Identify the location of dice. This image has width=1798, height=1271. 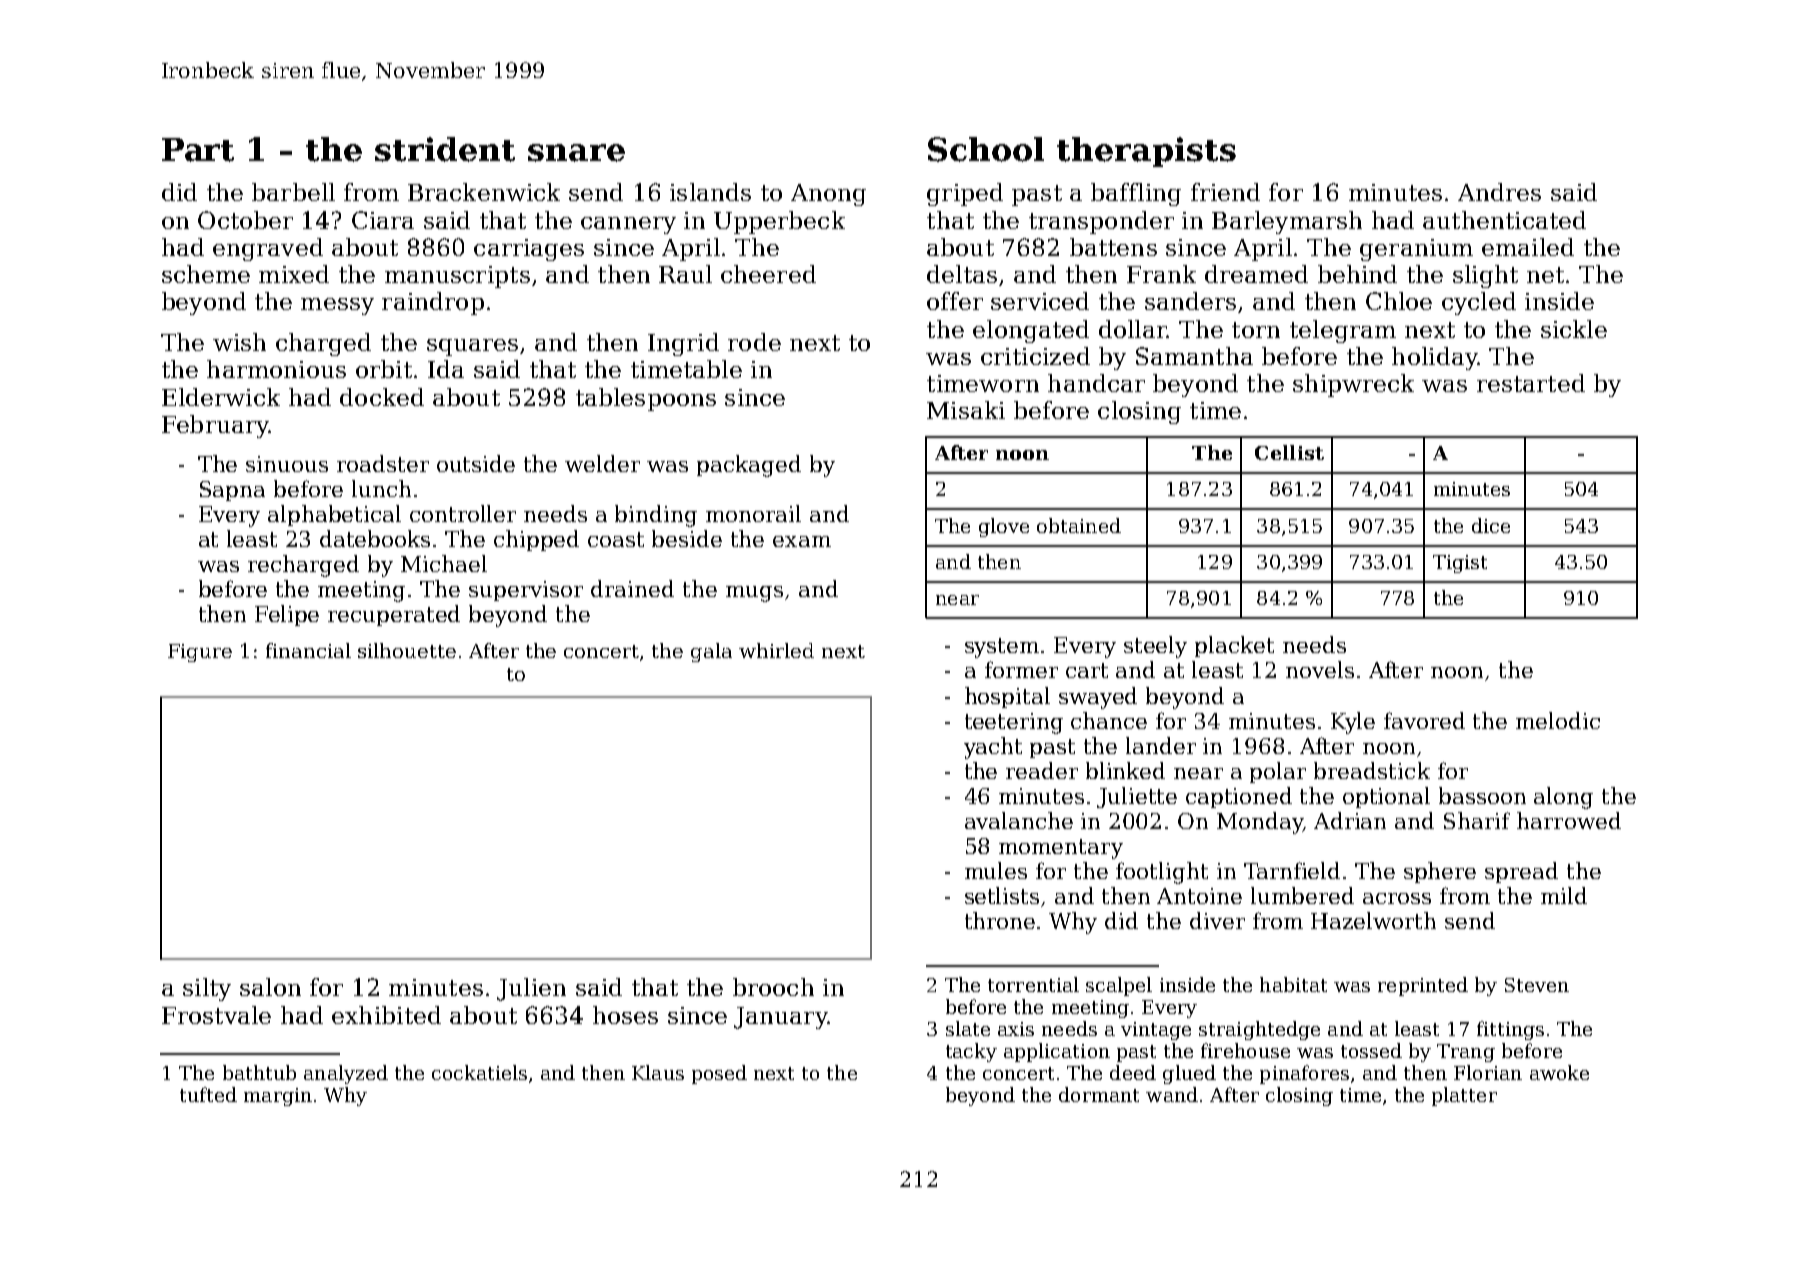
(1491, 525).
